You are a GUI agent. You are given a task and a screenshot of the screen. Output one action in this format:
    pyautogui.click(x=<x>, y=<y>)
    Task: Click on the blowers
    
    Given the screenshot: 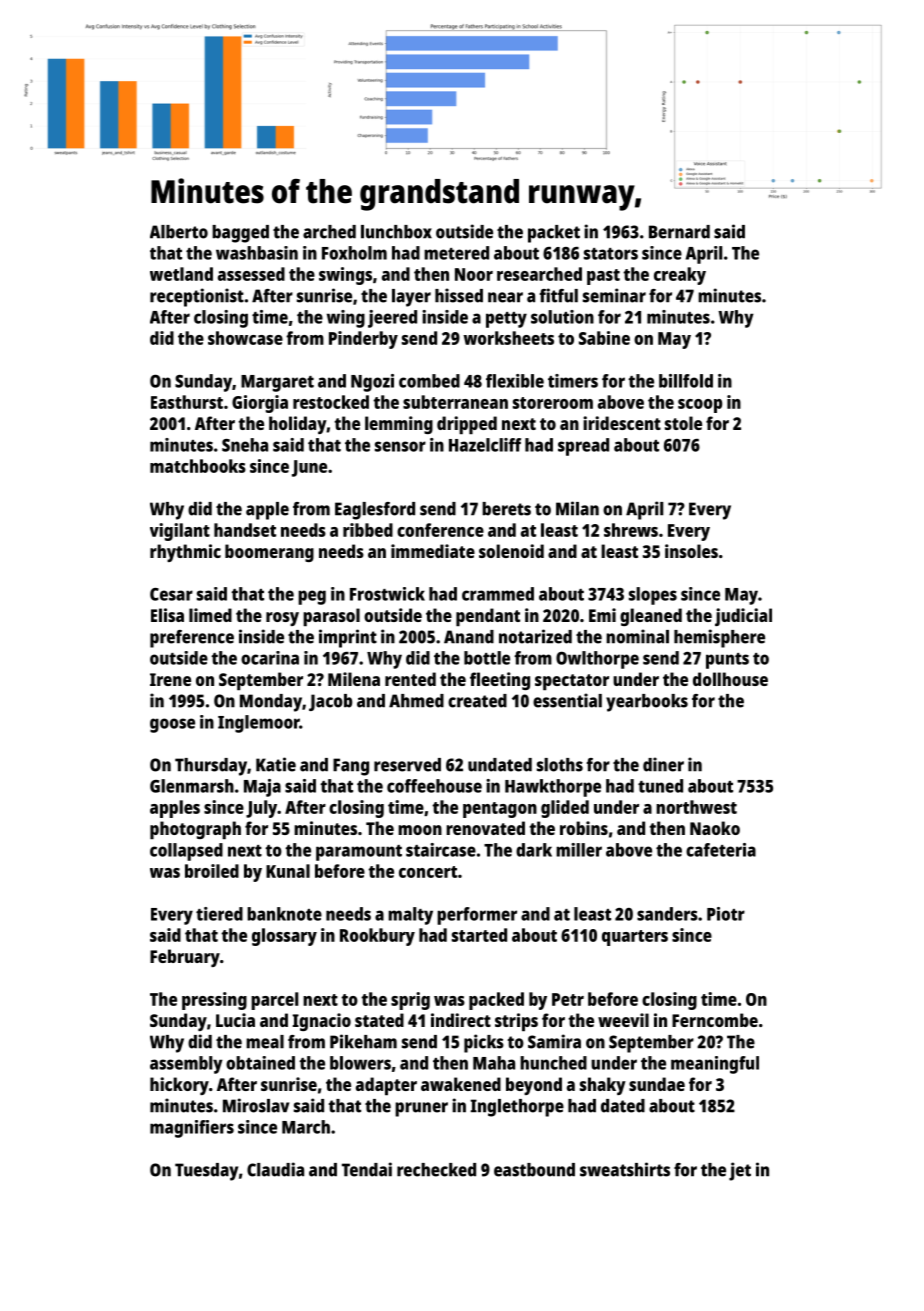 What is the action you would take?
    pyautogui.click(x=360, y=1063)
